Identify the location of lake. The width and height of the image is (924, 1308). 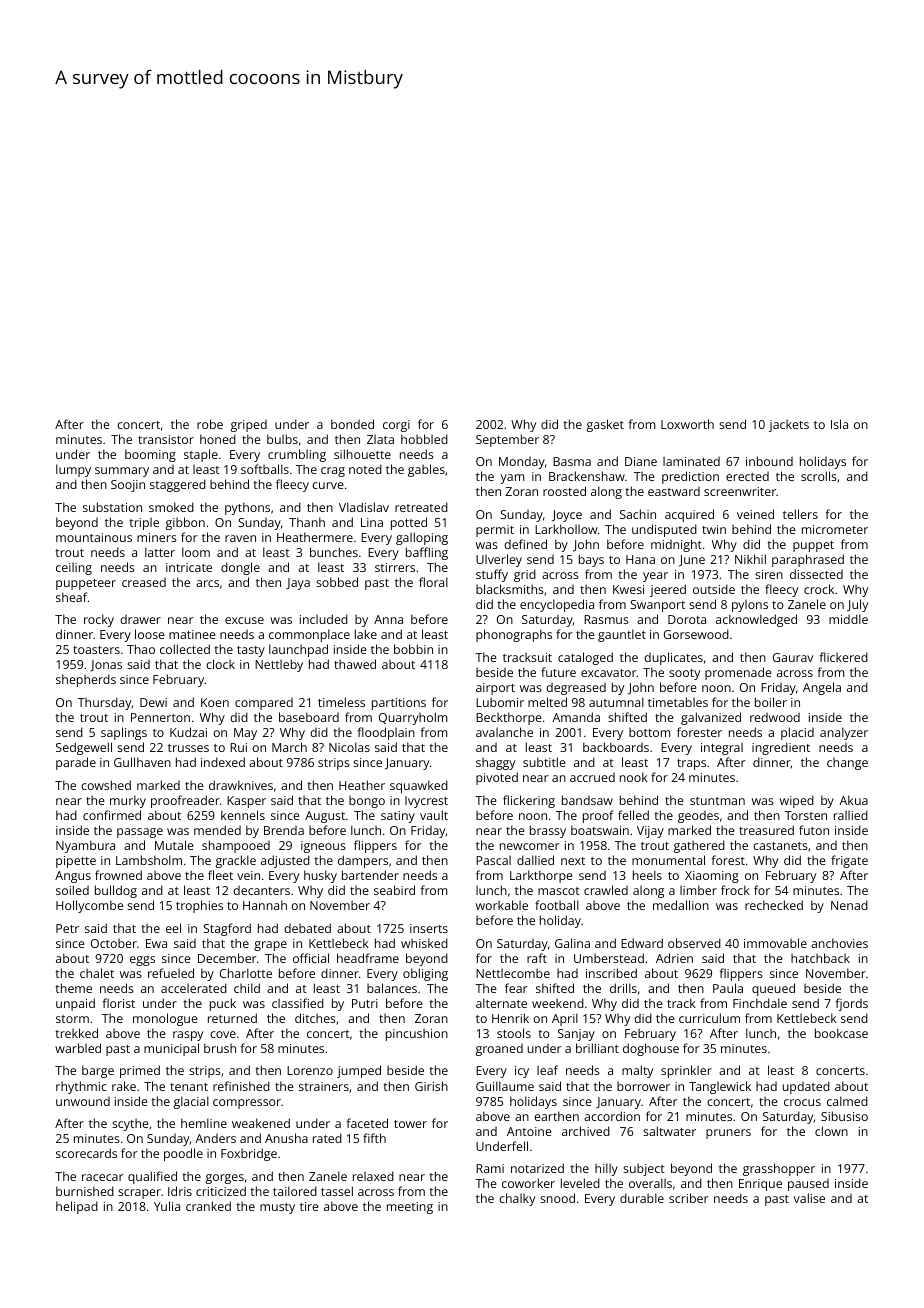
(366, 634).
